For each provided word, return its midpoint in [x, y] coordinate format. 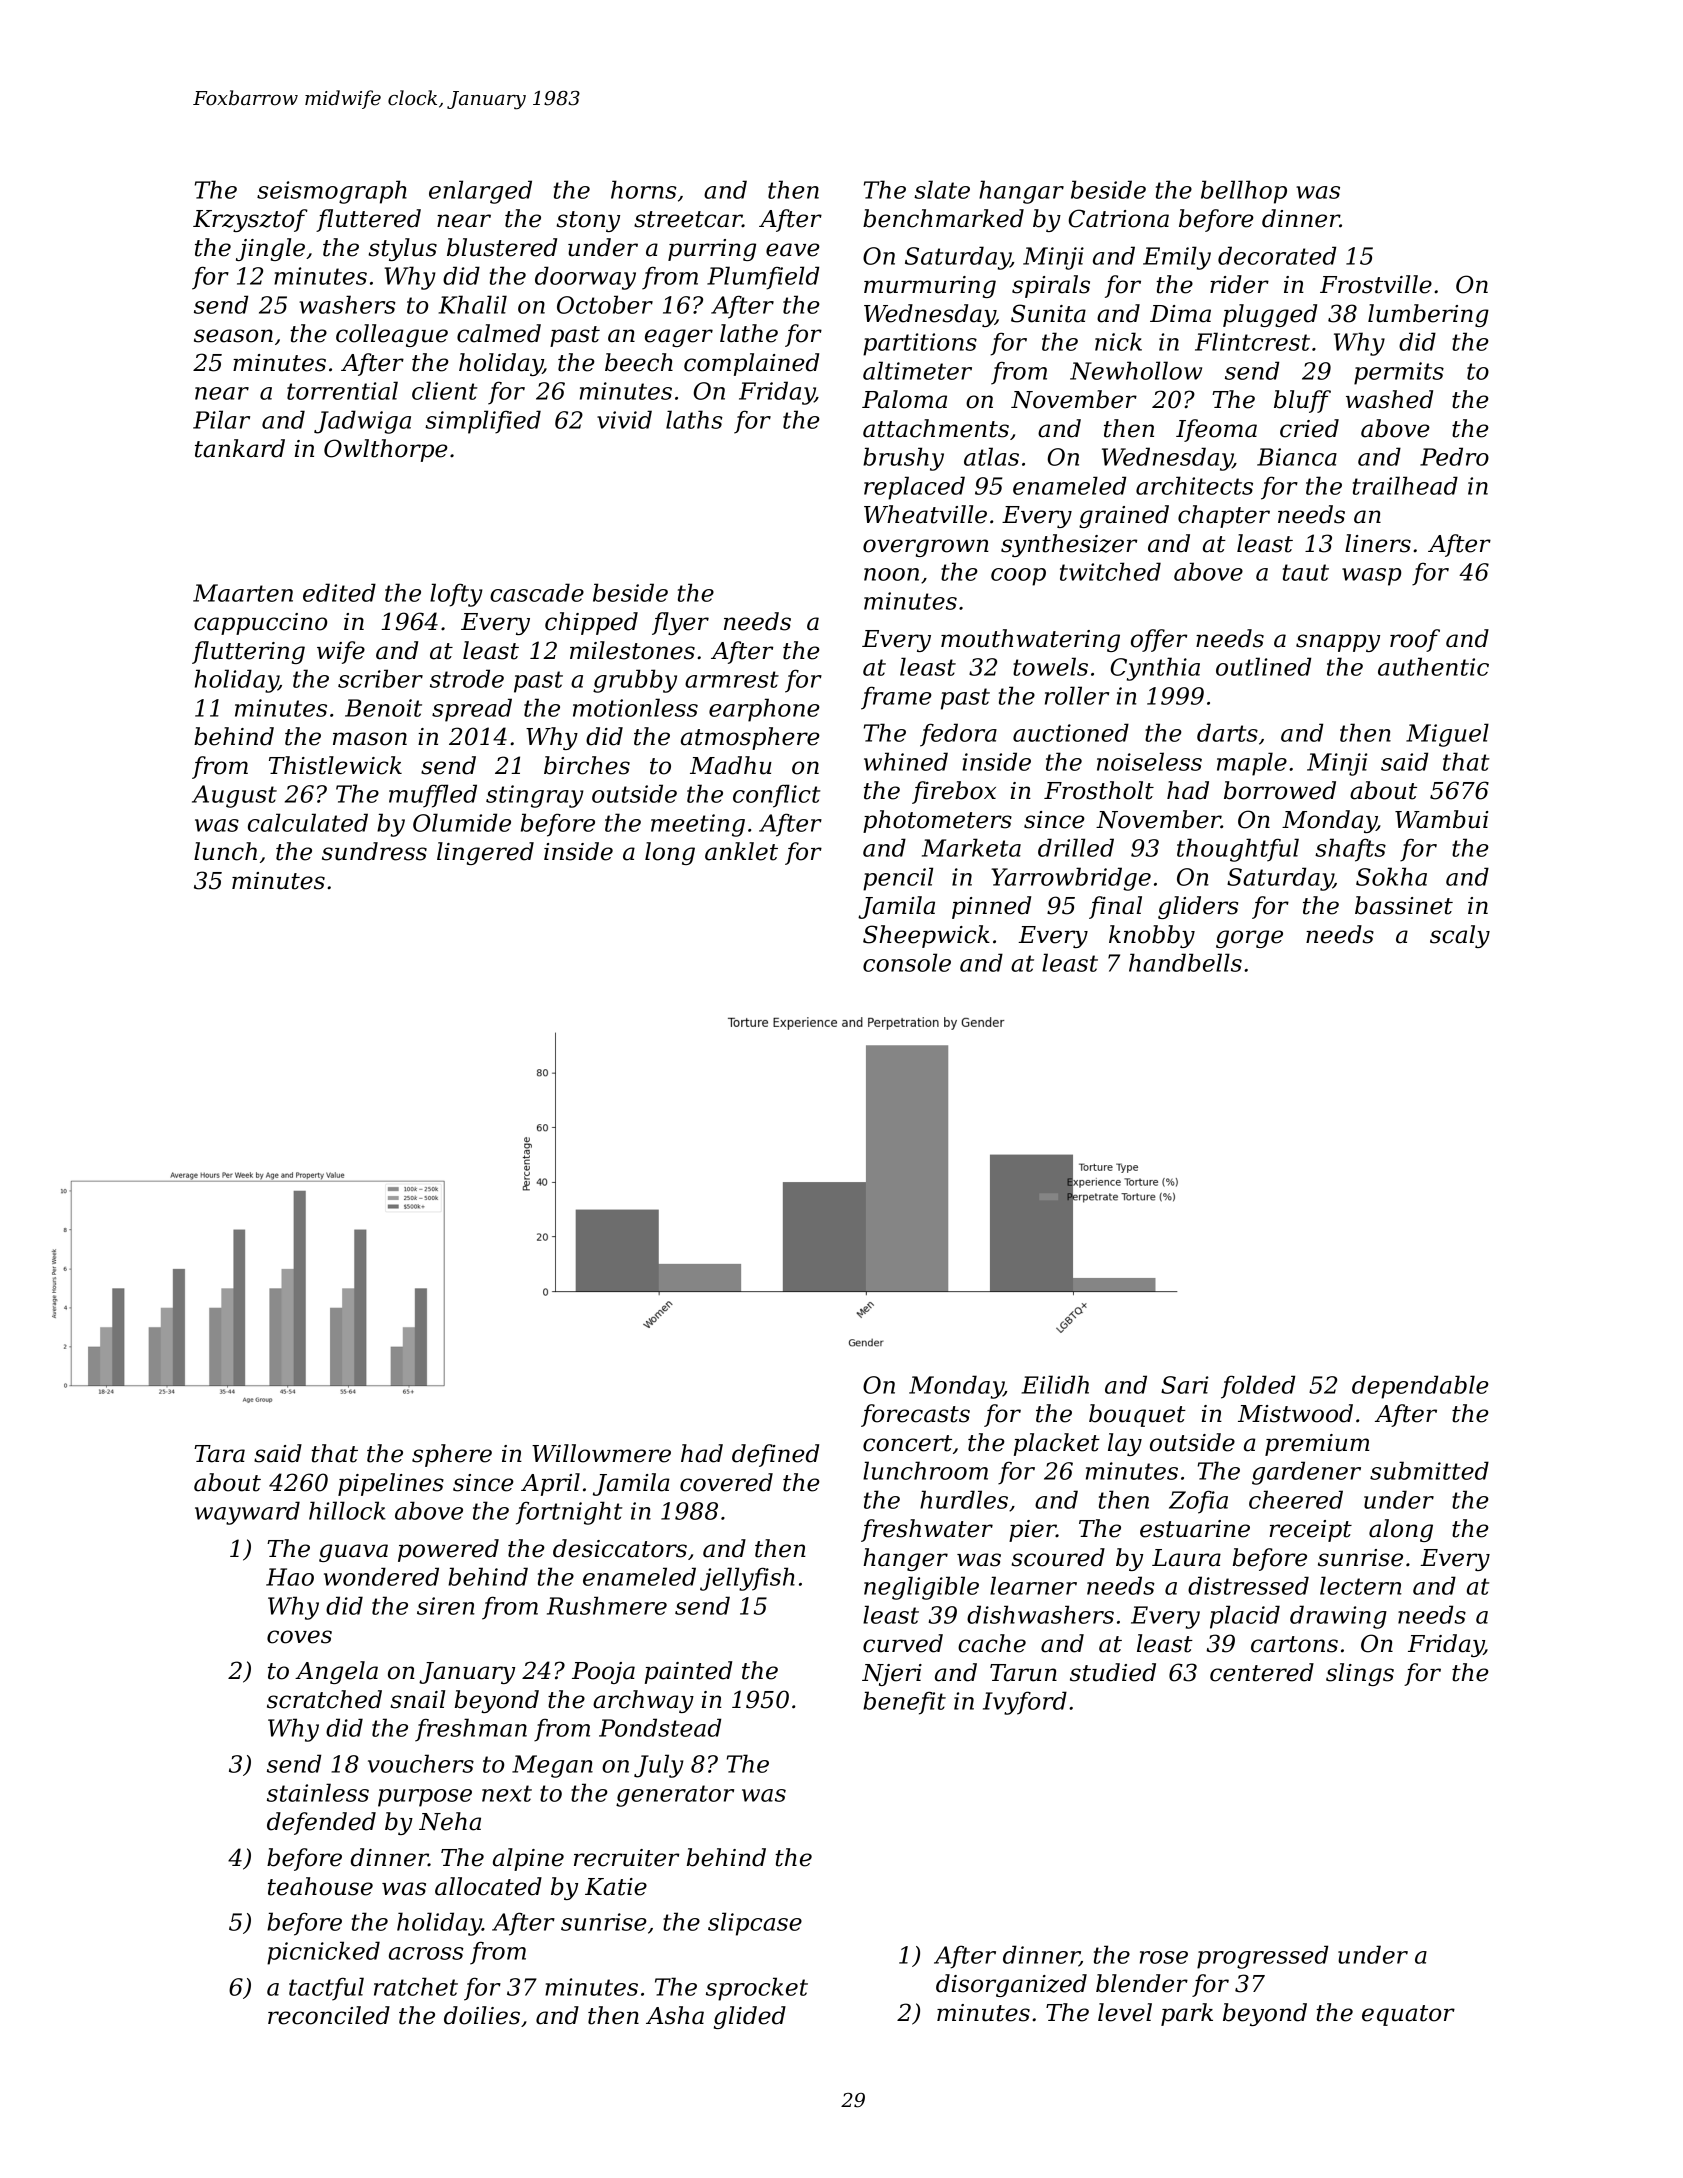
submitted [1429, 1470]
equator [1408, 2015]
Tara [219, 1454]
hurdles [964, 1499]
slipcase [755, 1924]
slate [942, 189]
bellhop [1244, 192]
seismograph [332, 192]
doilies [482, 2015]
